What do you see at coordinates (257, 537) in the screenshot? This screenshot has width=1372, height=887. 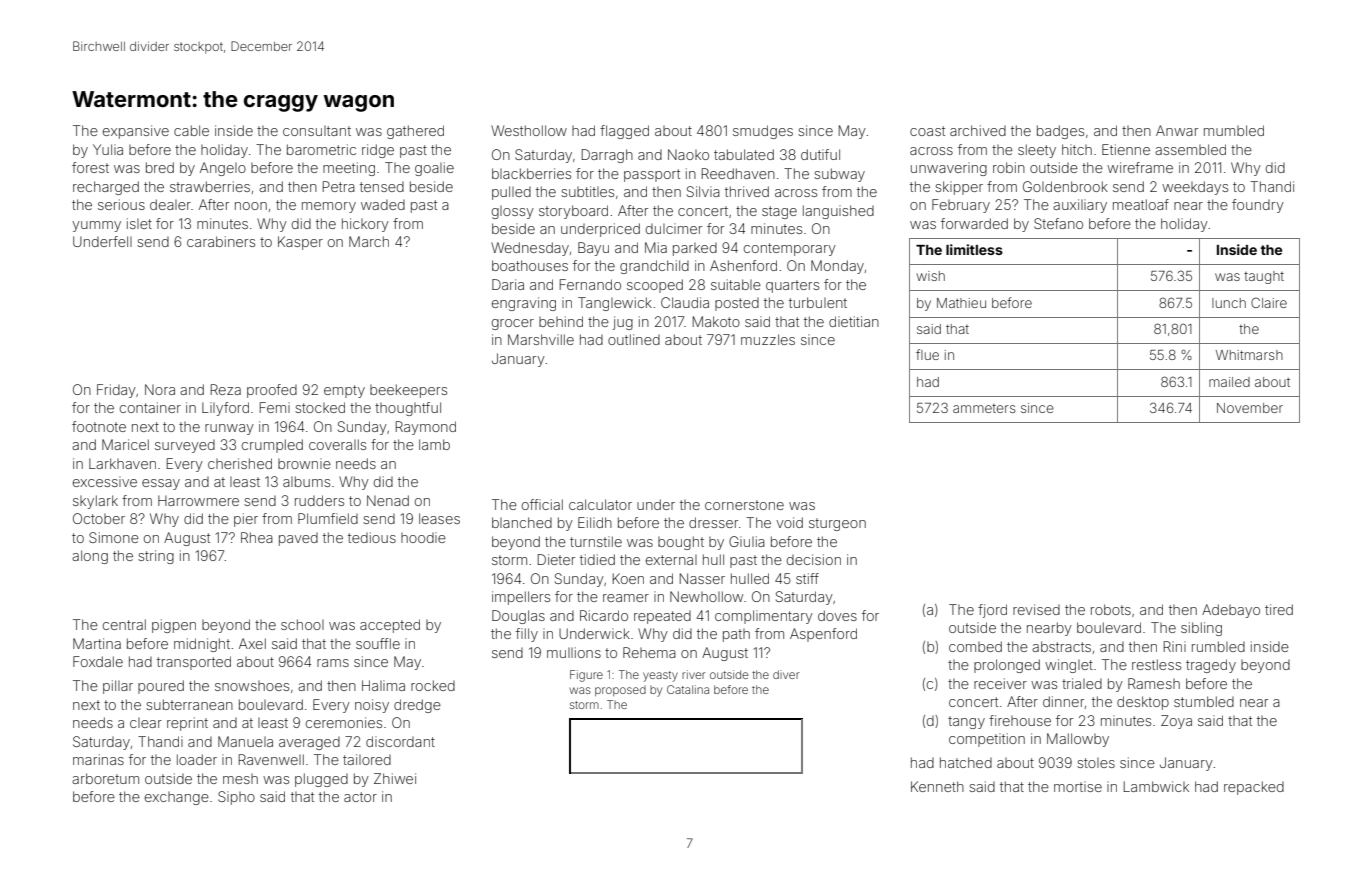 I see `Rhea` at bounding box center [257, 537].
